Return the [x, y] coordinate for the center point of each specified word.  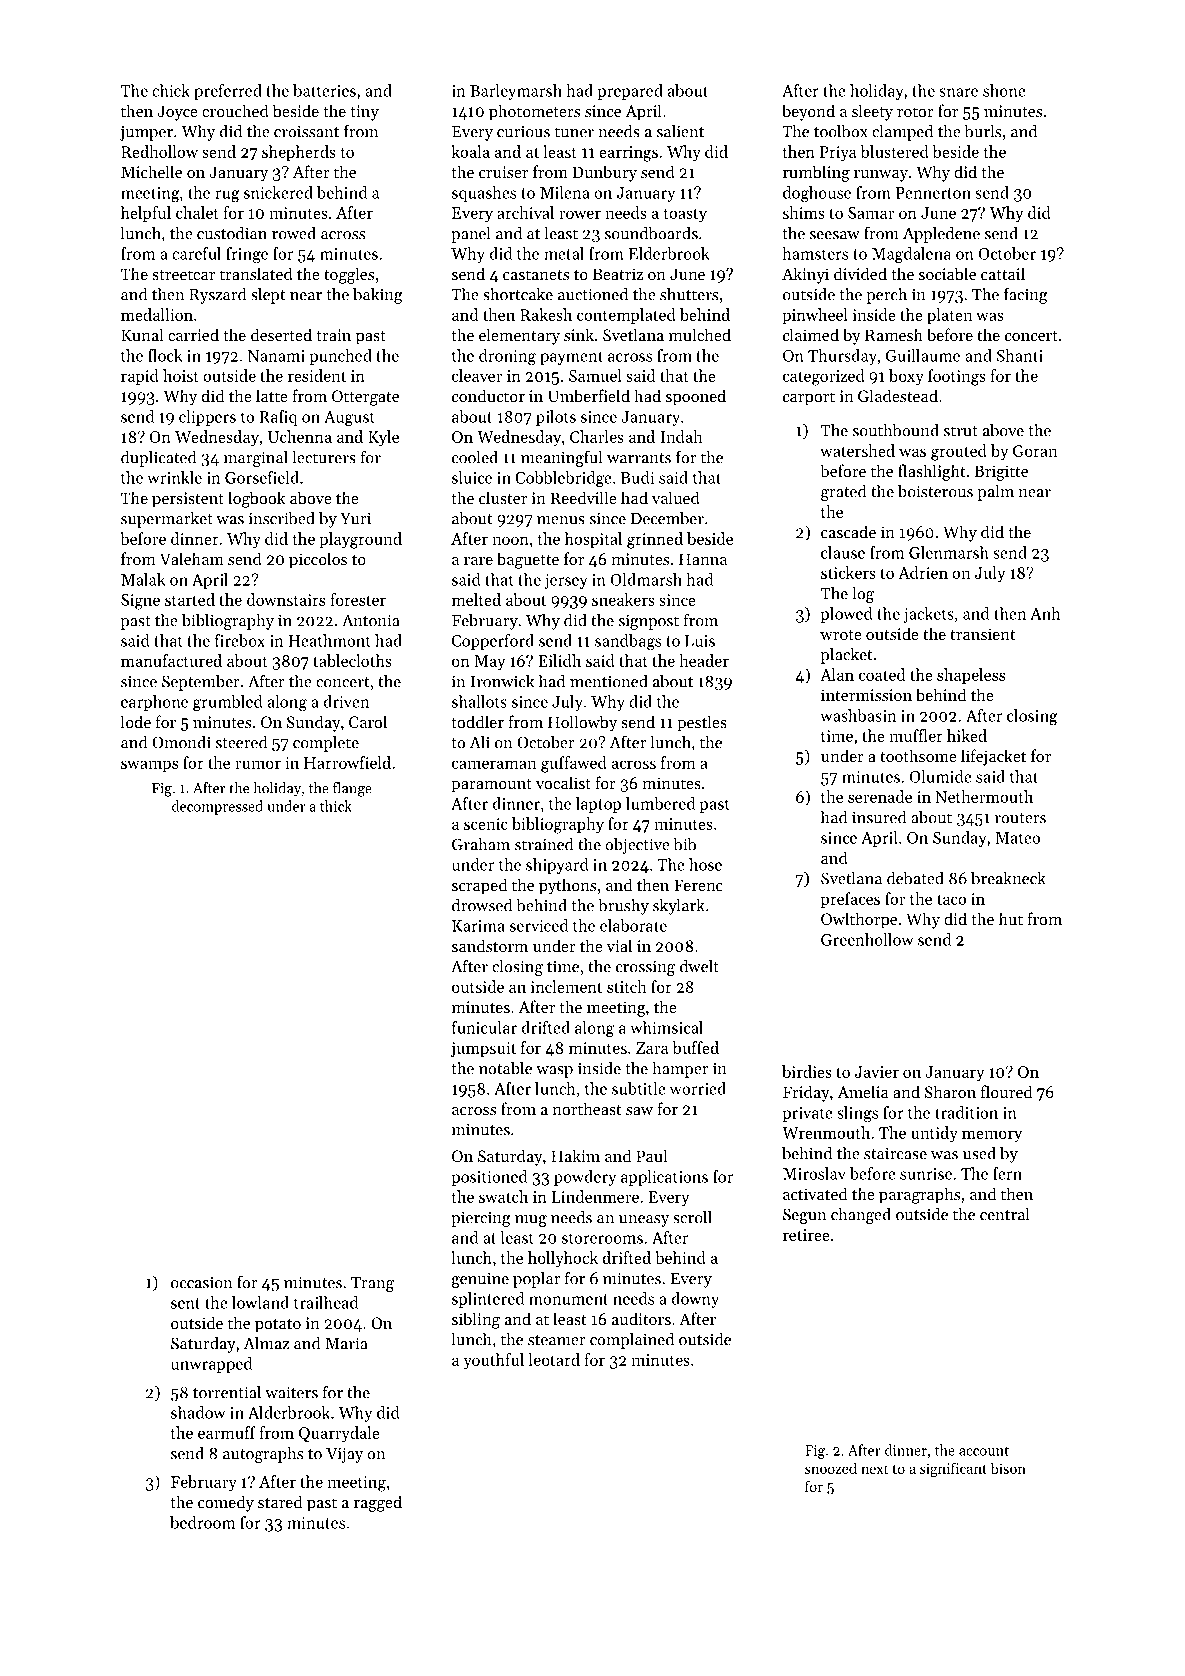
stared [280, 1501]
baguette [528, 560]
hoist [181, 375]
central [1005, 1214]
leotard [554, 1359]
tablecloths [352, 660]
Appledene [941, 235]
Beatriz [618, 274]
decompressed [217, 807]
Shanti [1020, 355]
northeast [587, 1108]
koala [470, 151]
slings [857, 1114]
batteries [324, 90]
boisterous [935, 491]
